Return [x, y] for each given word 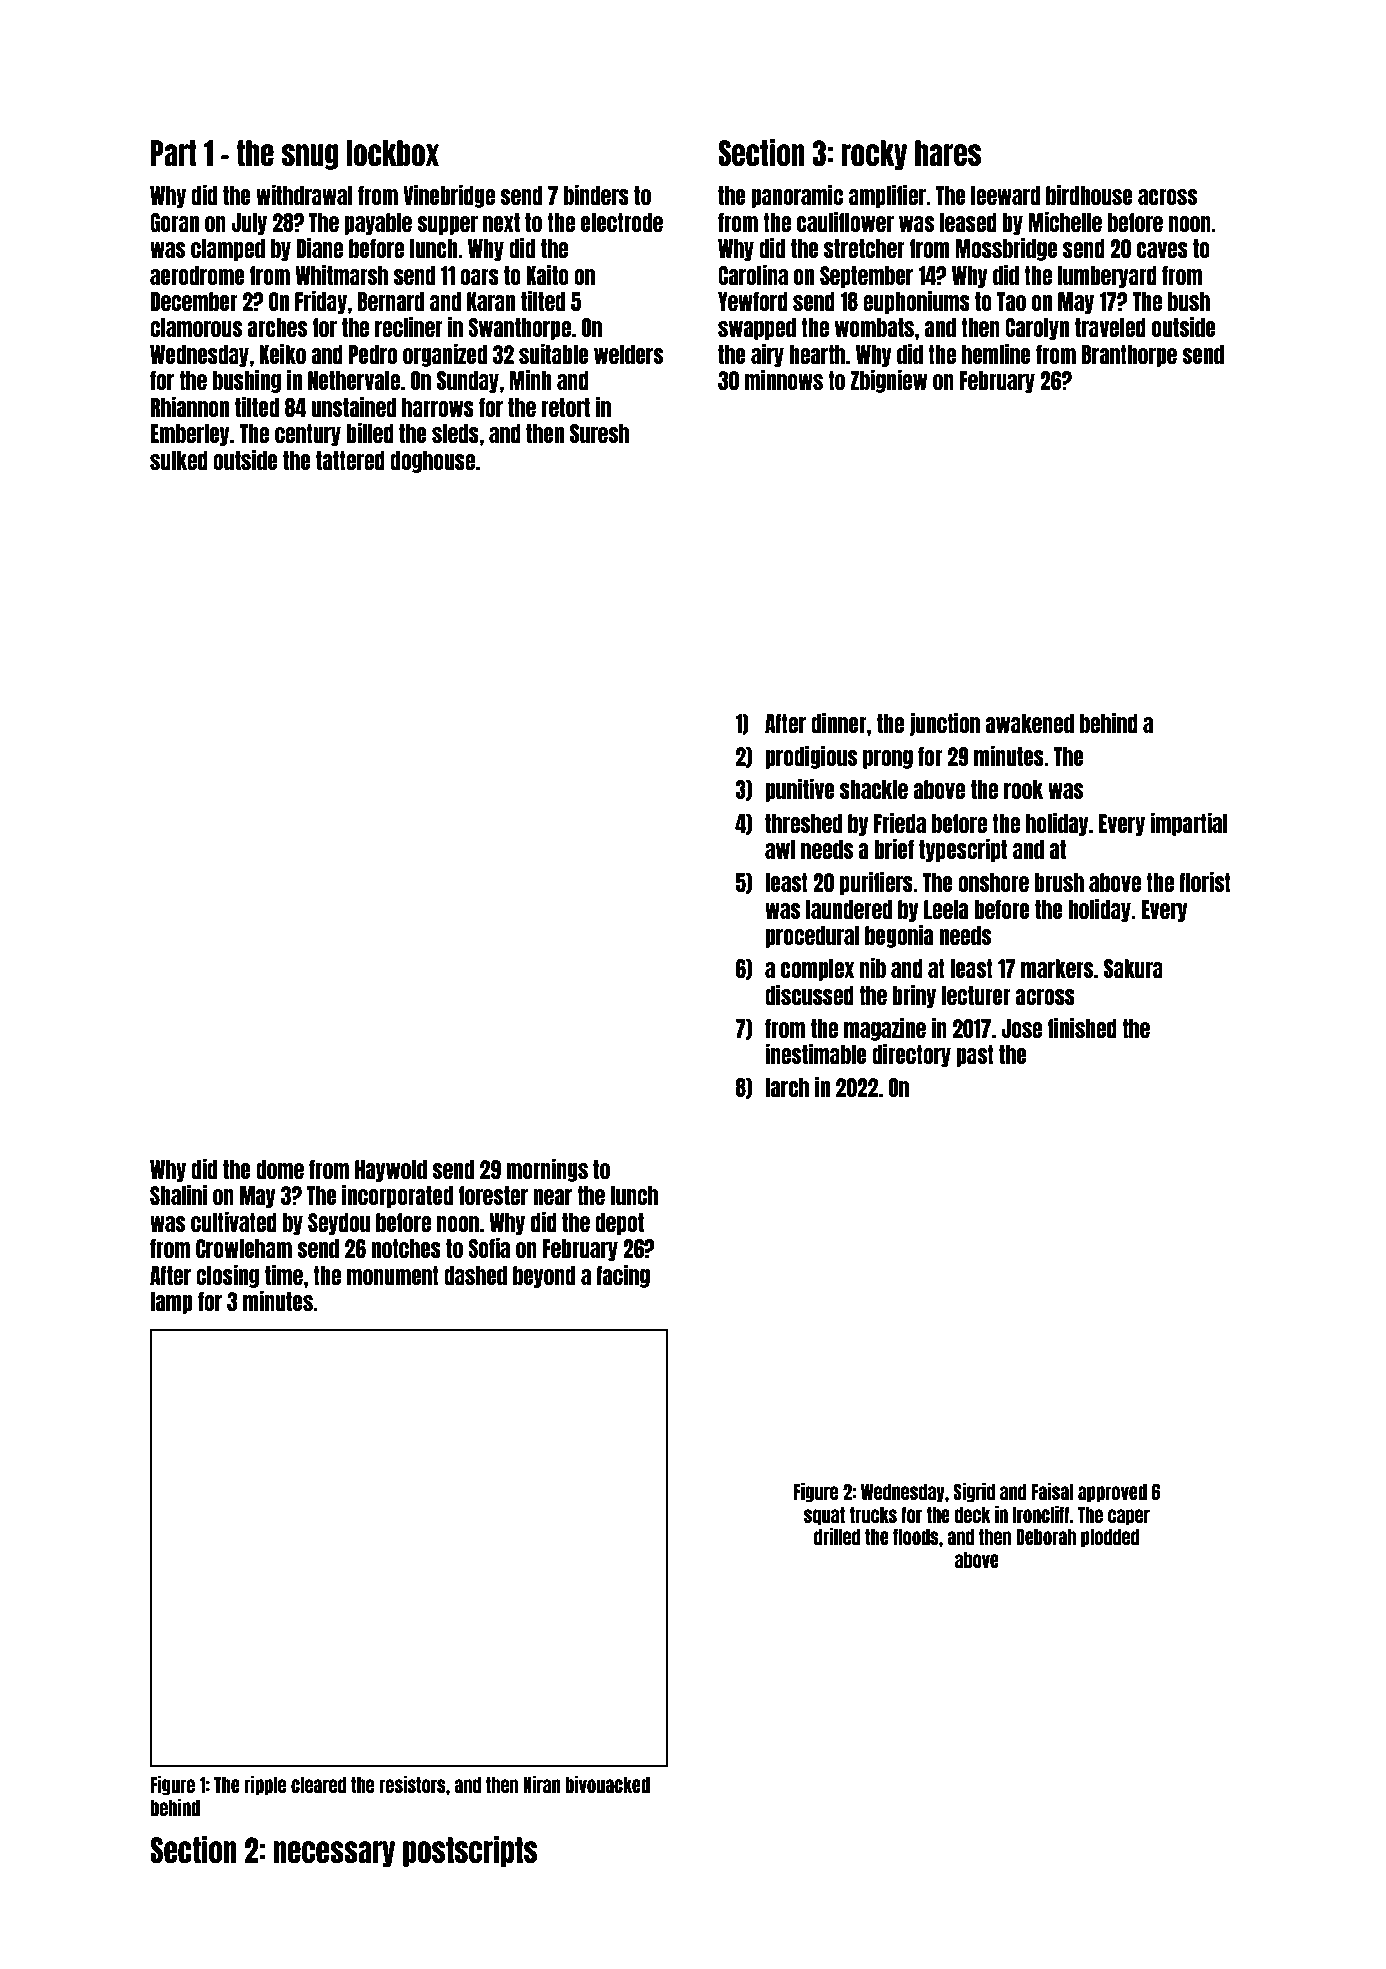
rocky [874, 155]
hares [948, 153]
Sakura [1133, 968]
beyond [544, 1277]
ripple [265, 1786]
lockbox [393, 153]
